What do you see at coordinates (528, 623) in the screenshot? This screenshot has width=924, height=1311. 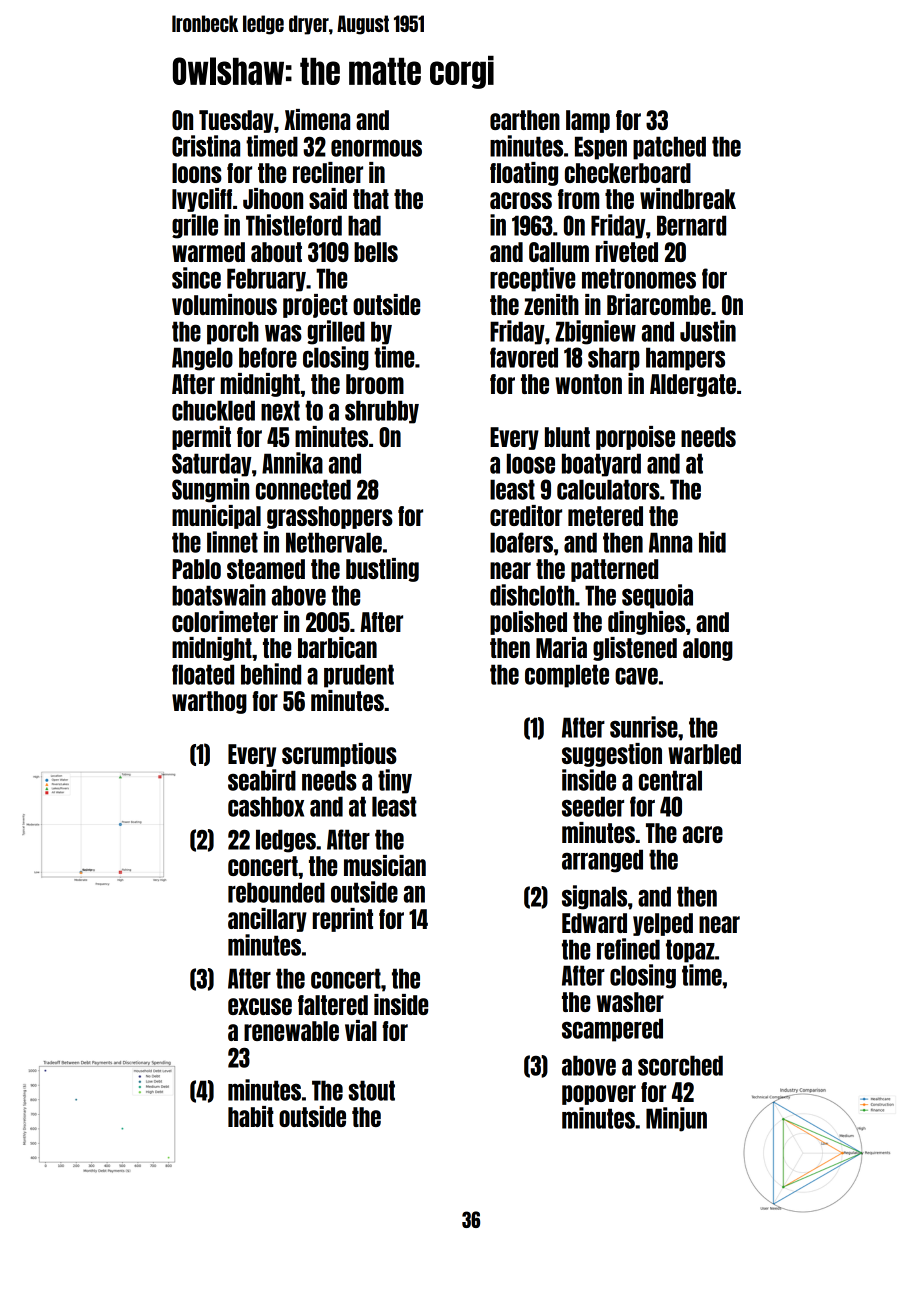 I see `polished` at bounding box center [528, 623].
